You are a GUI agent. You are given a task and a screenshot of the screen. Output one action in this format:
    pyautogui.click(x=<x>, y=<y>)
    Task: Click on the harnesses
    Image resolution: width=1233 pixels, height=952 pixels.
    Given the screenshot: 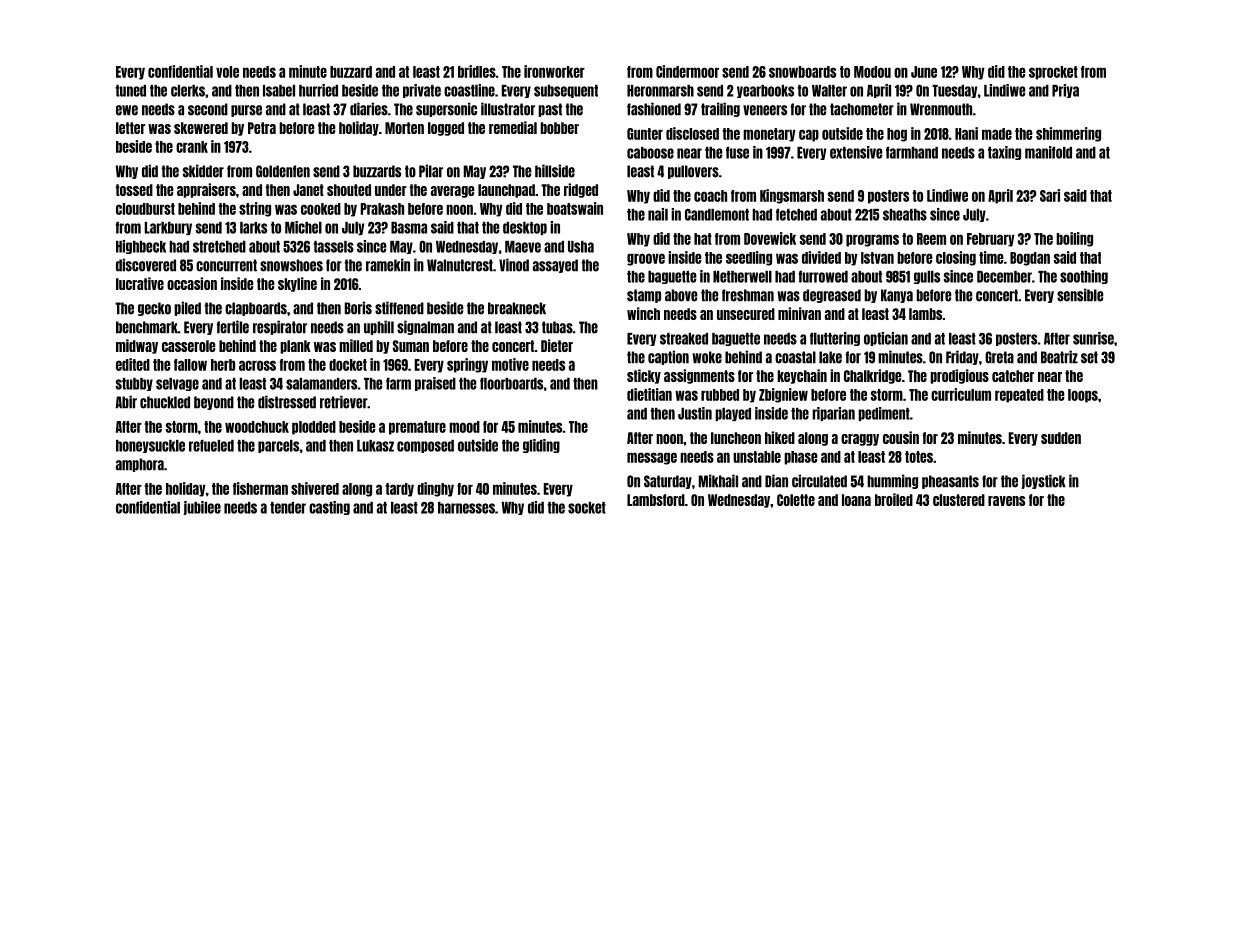 What is the action you would take?
    pyautogui.click(x=466, y=508)
